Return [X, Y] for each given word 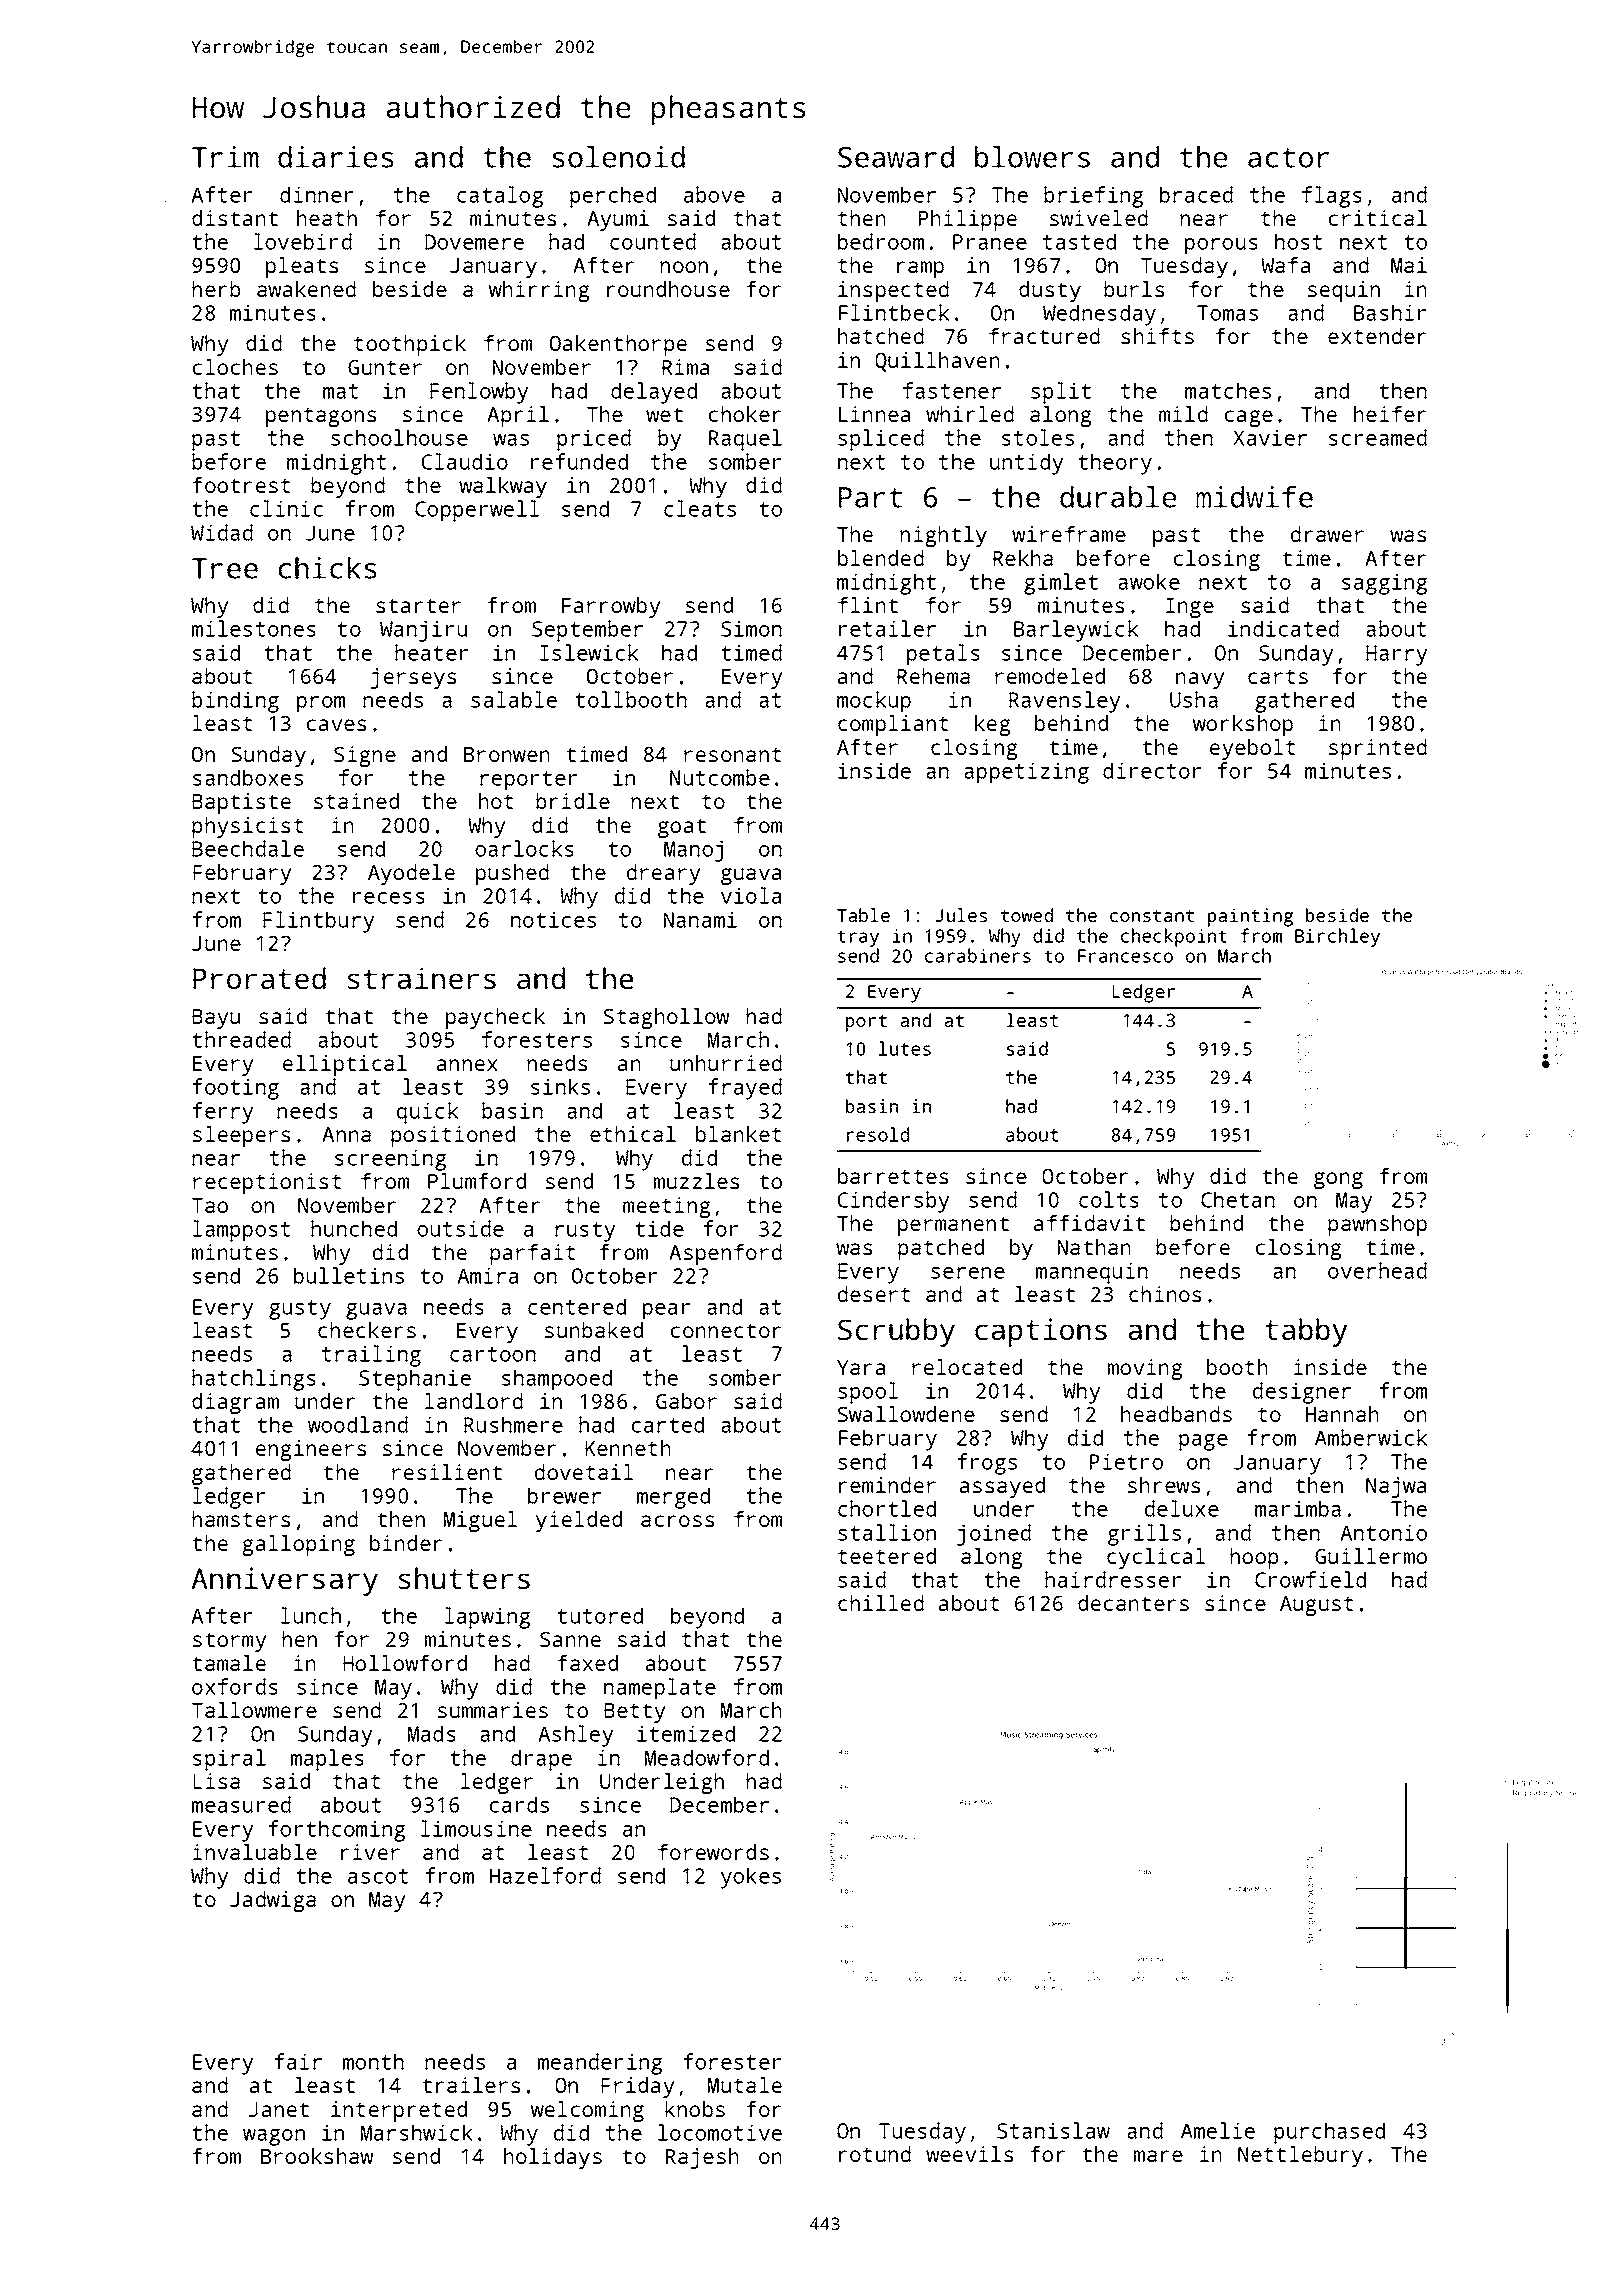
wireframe [1069, 534]
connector [726, 1330]
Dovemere [474, 242]
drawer [1327, 534]
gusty [300, 1310]
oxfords [235, 1686]
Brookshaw [317, 2156]
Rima [685, 367]
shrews [1164, 1485]
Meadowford [707, 1757]
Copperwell [477, 511]
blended [881, 558]
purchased [1329, 2133]
